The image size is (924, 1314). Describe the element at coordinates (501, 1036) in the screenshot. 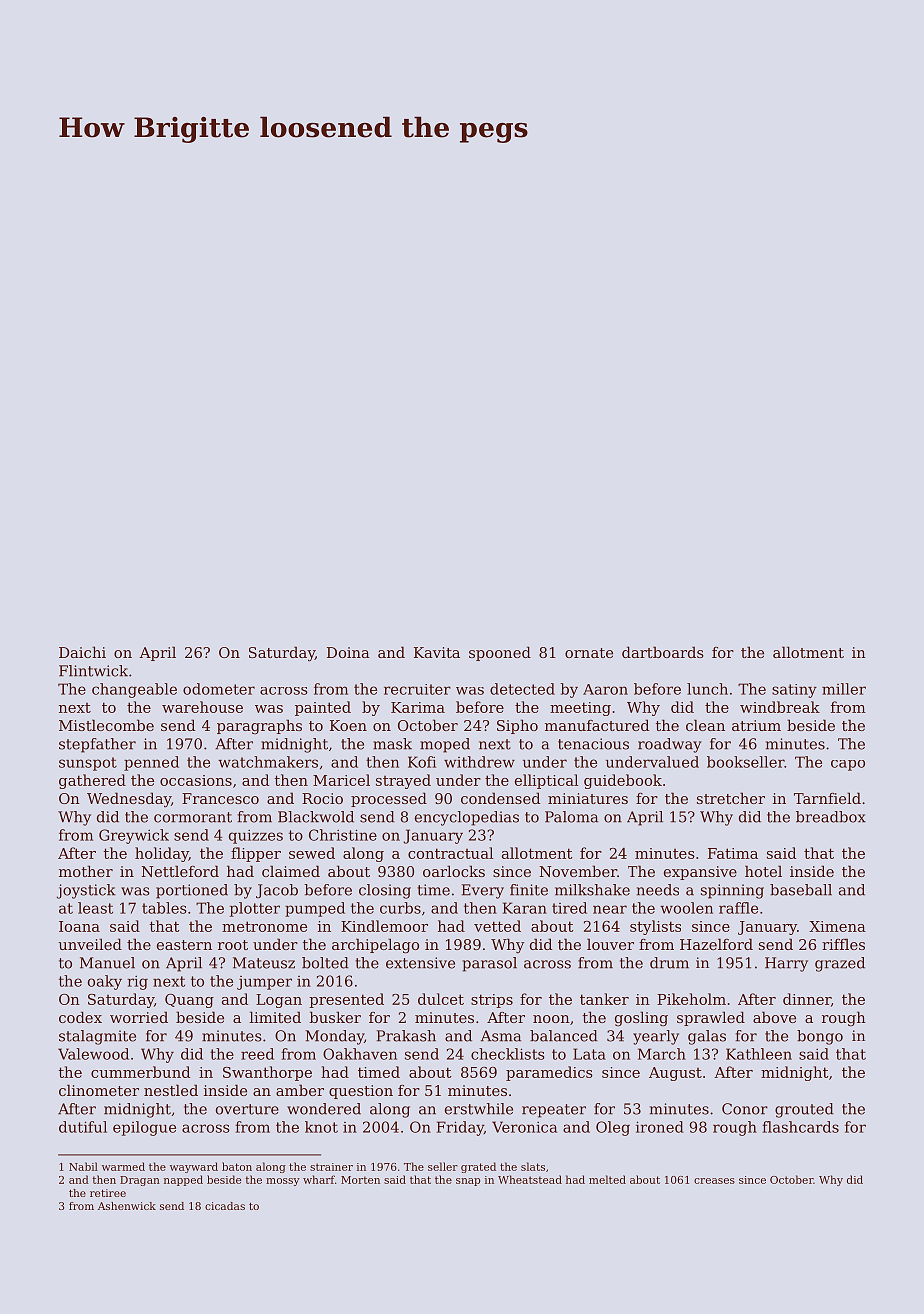

I see `Asma` at that location.
